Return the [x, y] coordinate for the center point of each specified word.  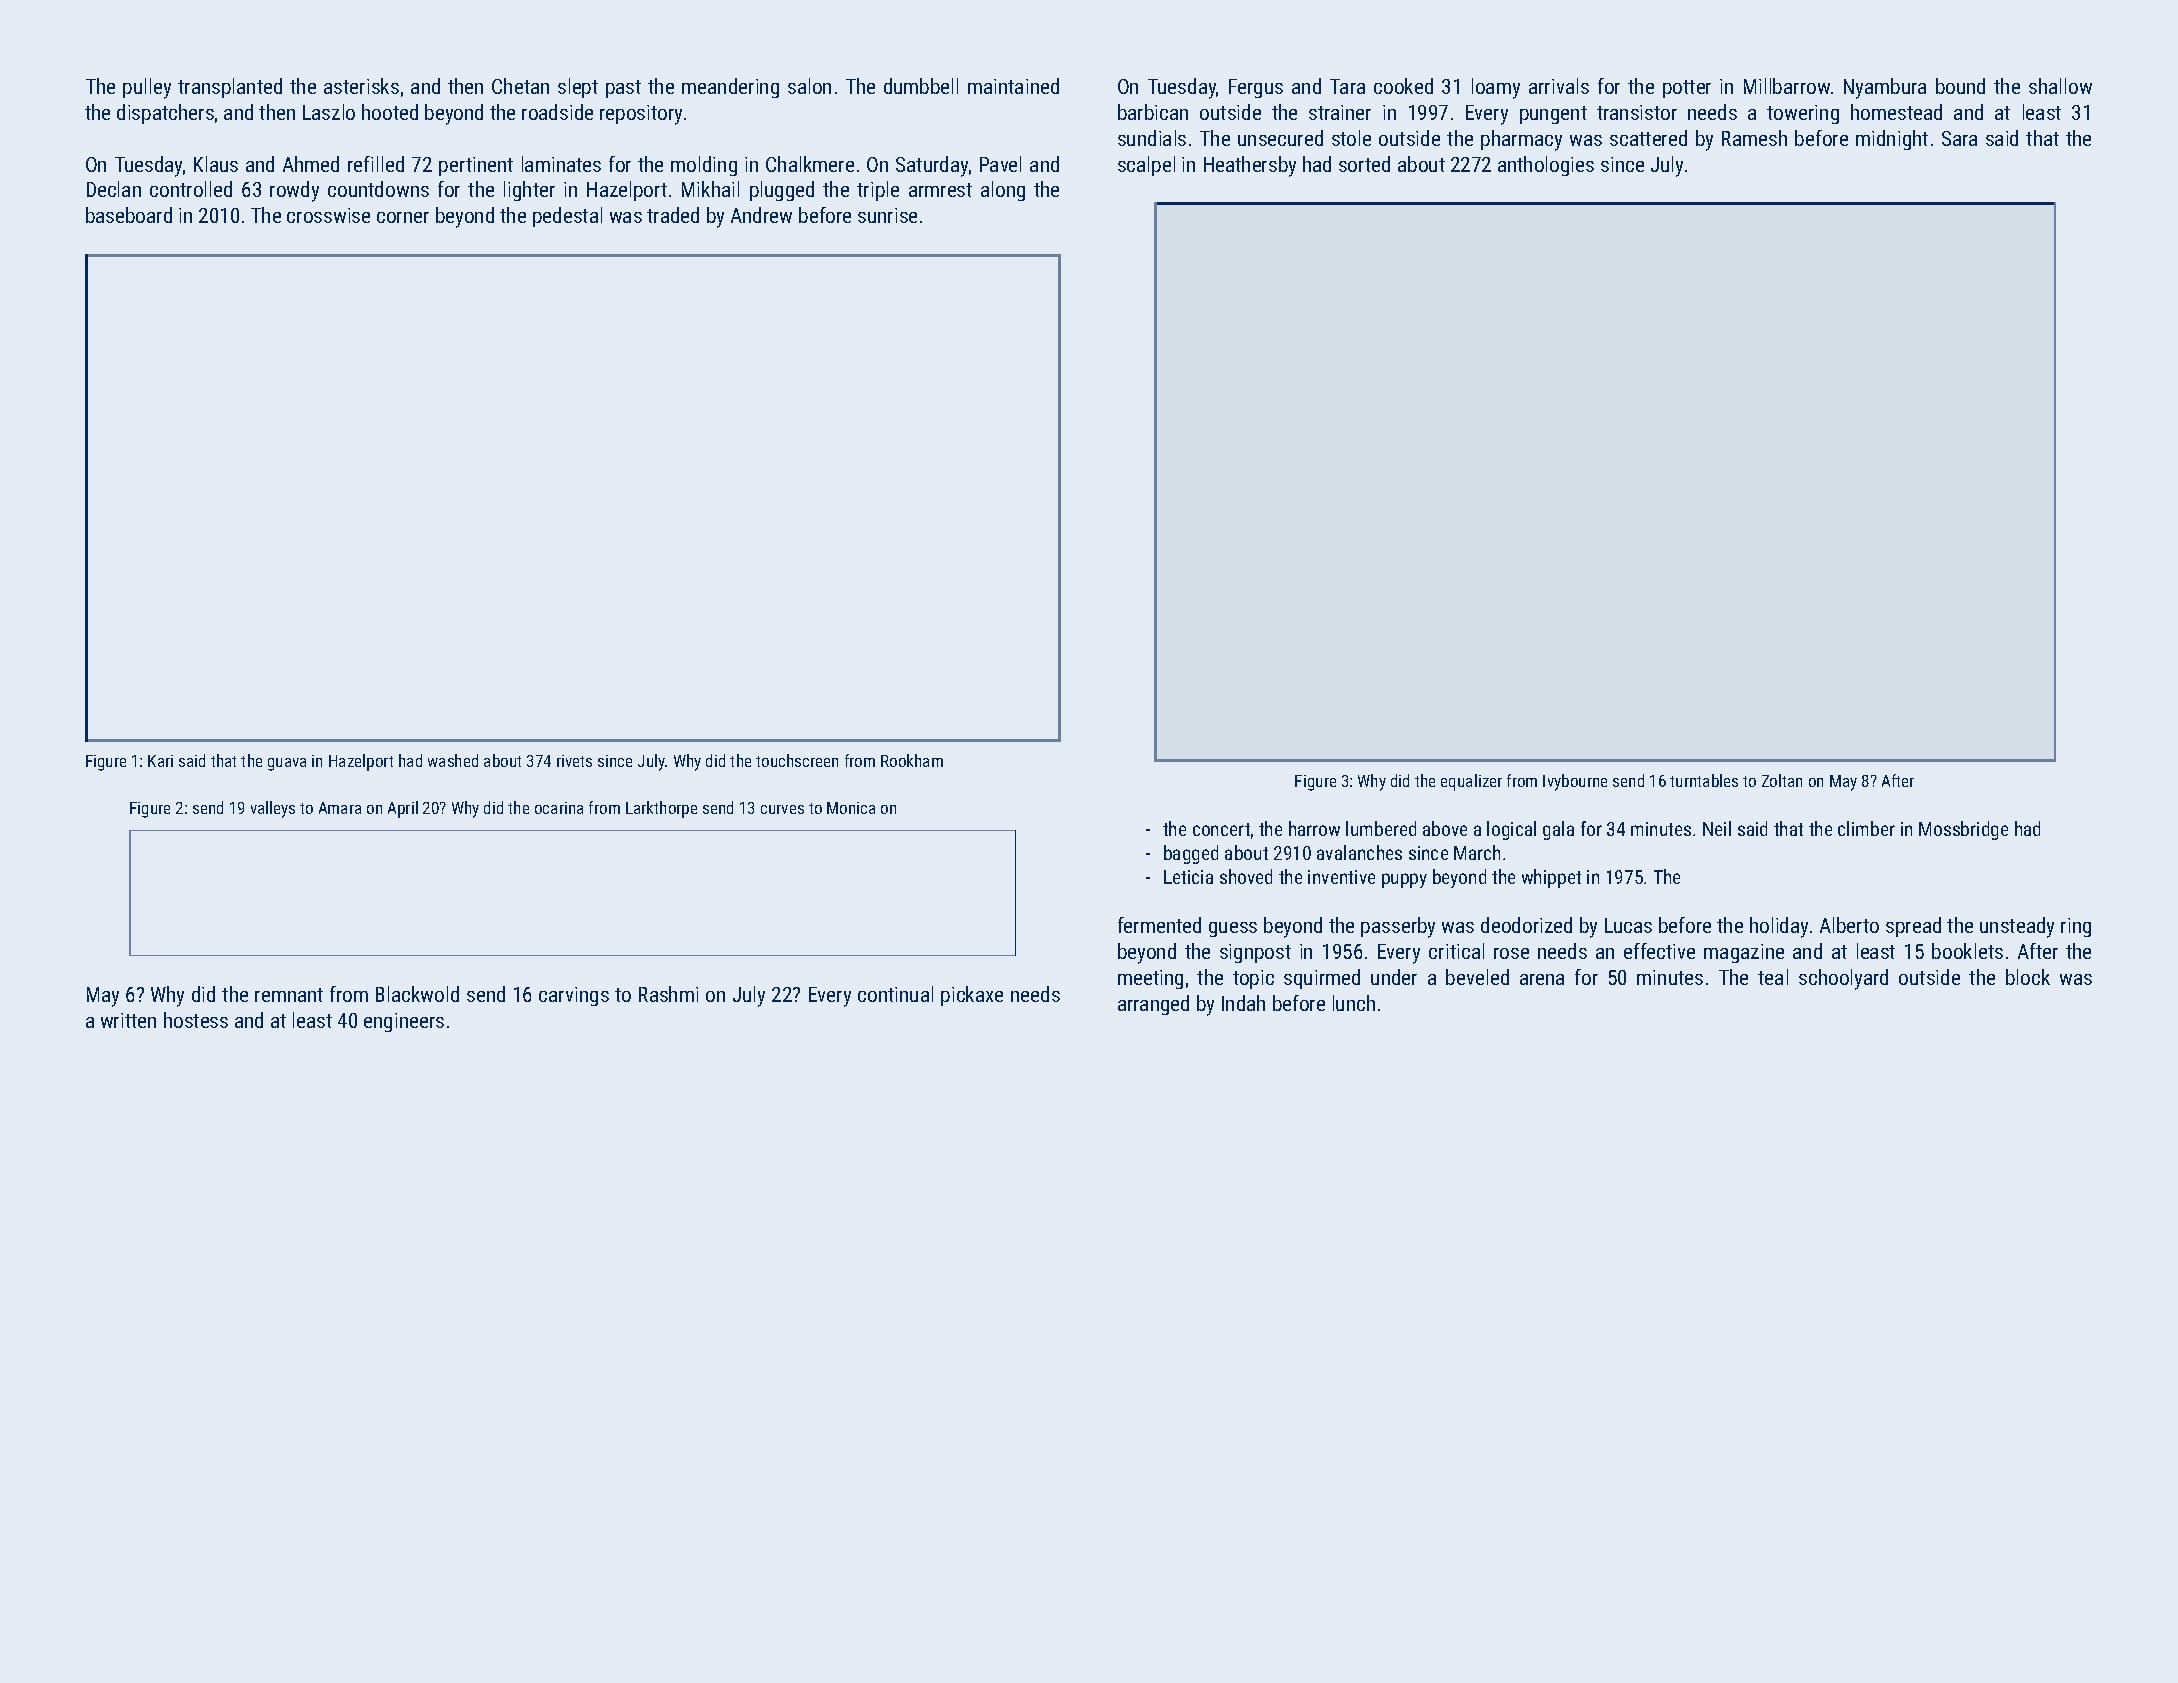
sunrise [887, 215]
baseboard [129, 215]
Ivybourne [1575, 782]
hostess [196, 1020]
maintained [1013, 86]
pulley [147, 88]
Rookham [912, 760]
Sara [1959, 138]
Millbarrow [1787, 86]
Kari [160, 761]
